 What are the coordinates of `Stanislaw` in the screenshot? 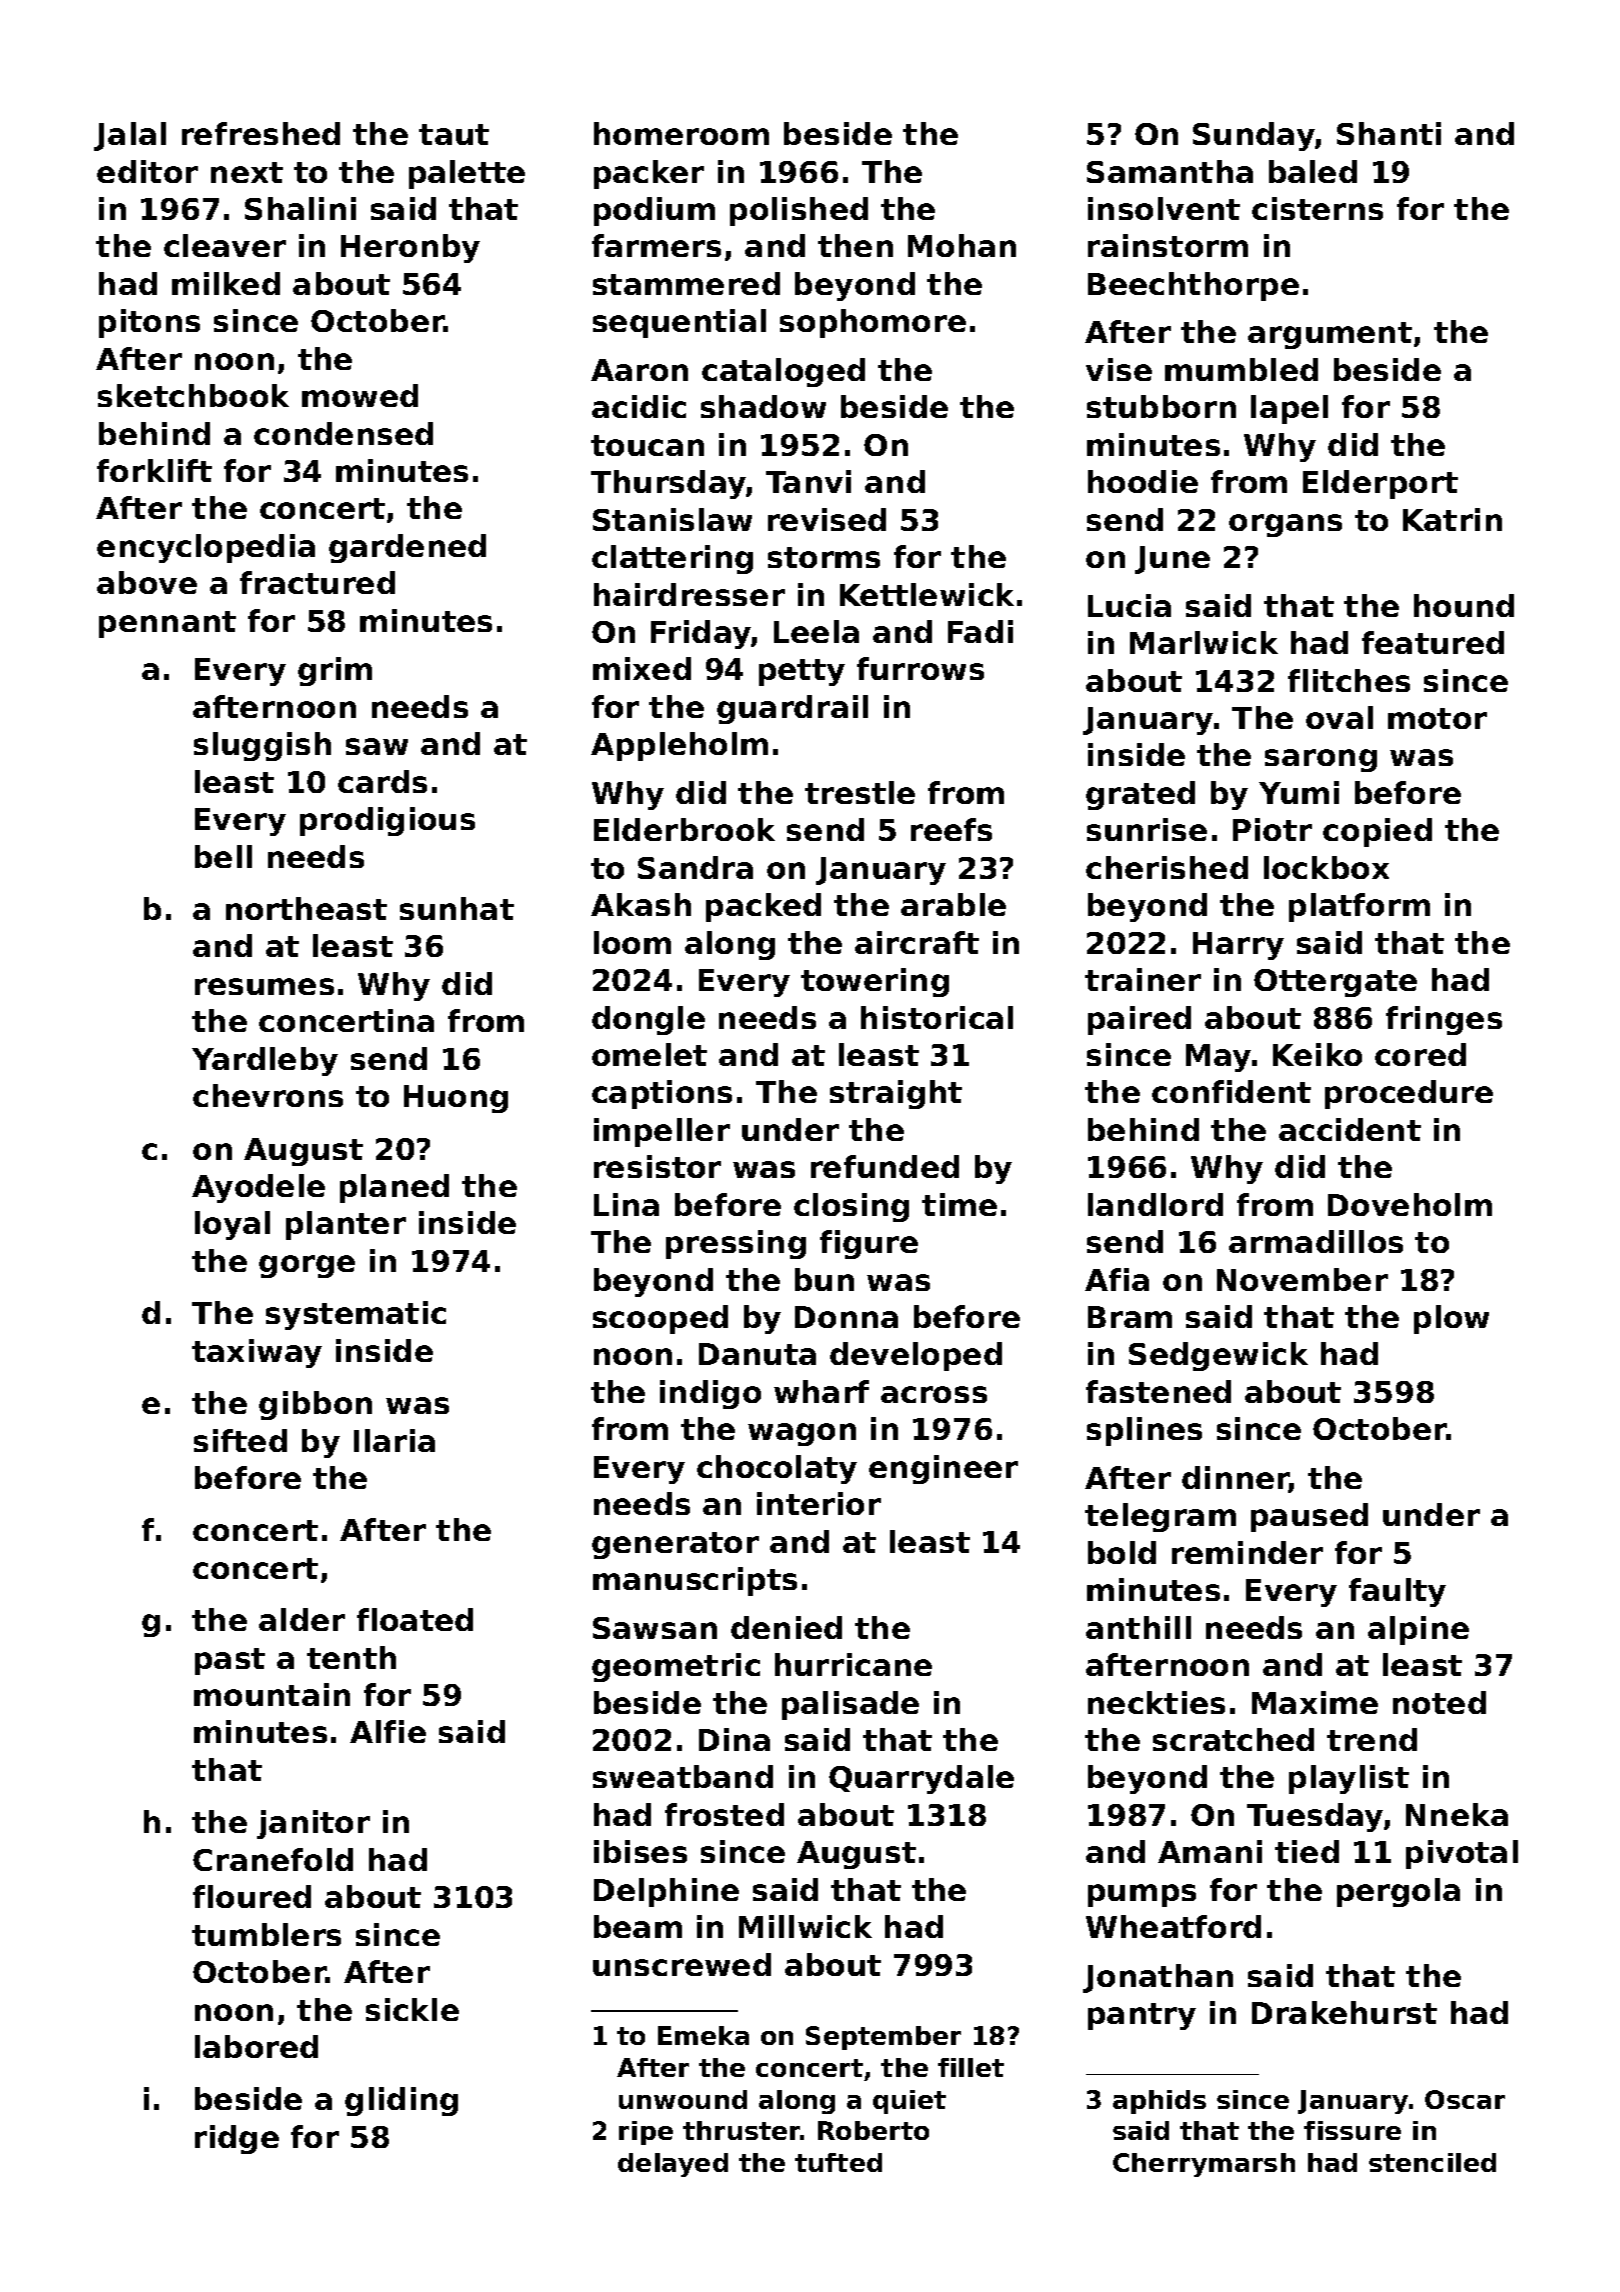 It's located at (672, 519).
